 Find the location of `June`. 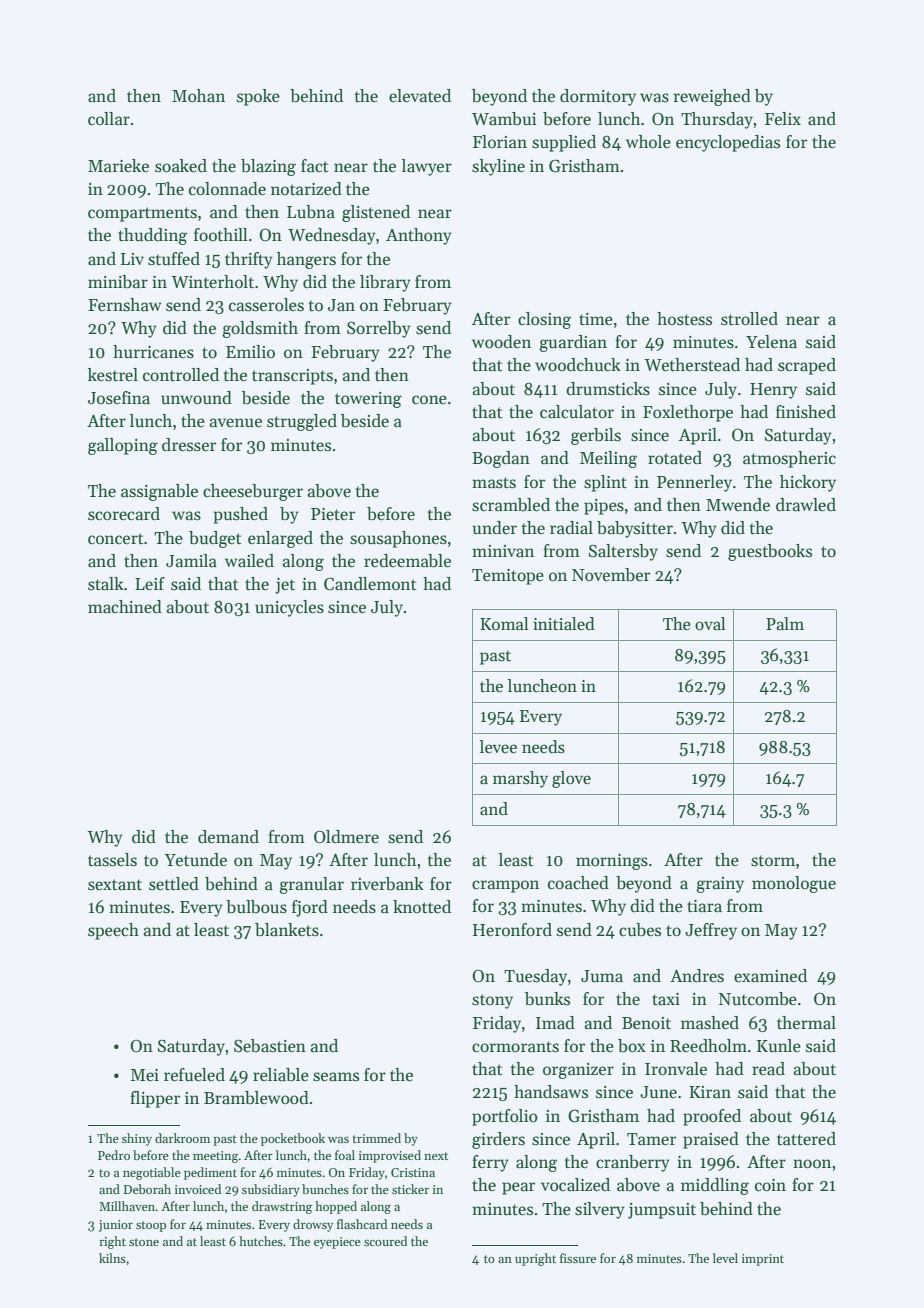

June is located at coordinates (658, 1092).
